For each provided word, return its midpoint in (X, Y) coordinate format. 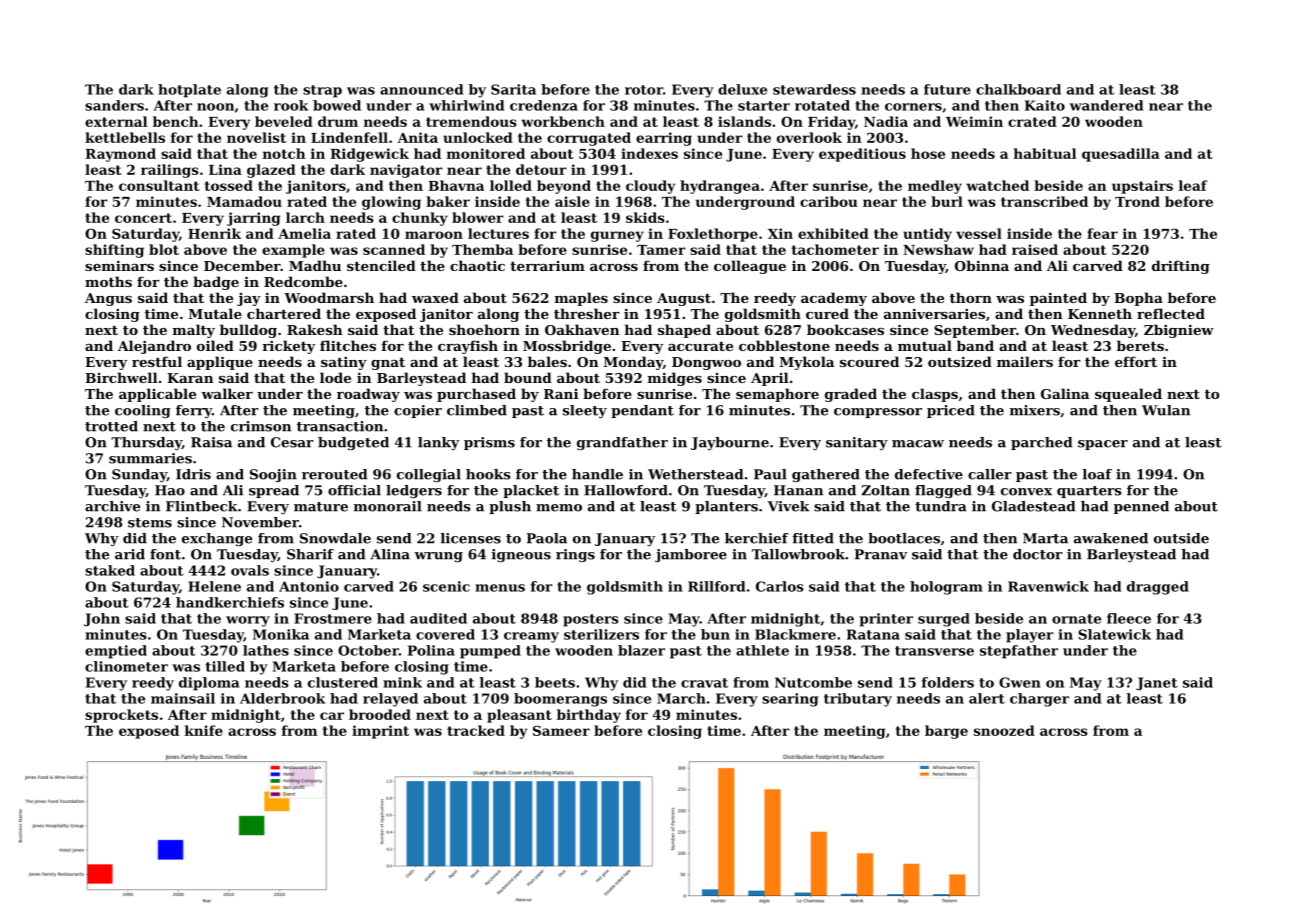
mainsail (183, 698)
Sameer (561, 730)
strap (322, 91)
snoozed (1004, 730)
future (947, 89)
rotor (644, 90)
